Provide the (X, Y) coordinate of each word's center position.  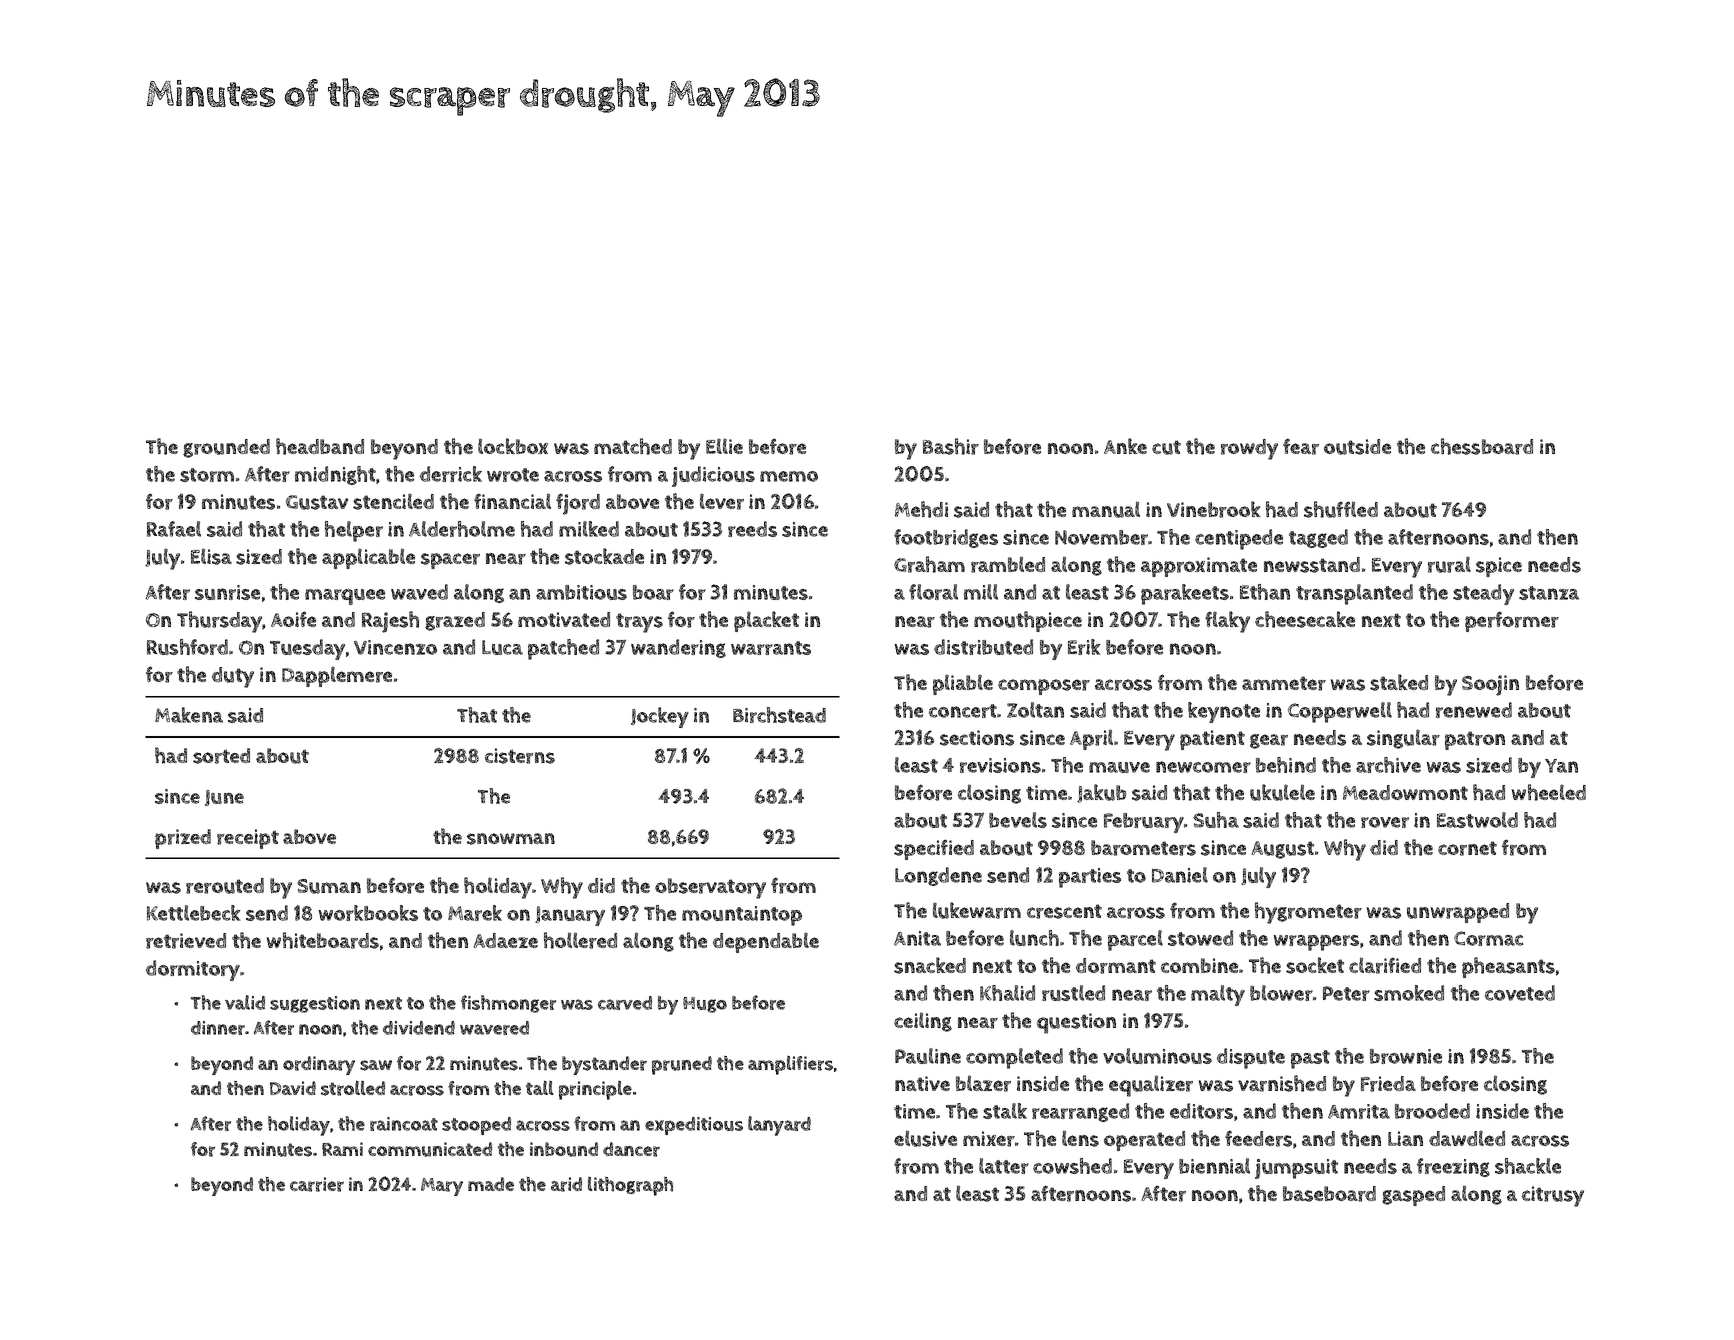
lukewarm (977, 910)
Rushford (187, 647)
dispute (1251, 1058)
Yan (1561, 766)
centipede (1239, 539)
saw (376, 1065)
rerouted (225, 886)
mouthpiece (1028, 621)
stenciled (393, 501)
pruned (682, 1065)
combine (1199, 965)
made (491, 1184)
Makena (189, 715)
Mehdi (921, 509)
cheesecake (1305, 619)
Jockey (660, 717)
